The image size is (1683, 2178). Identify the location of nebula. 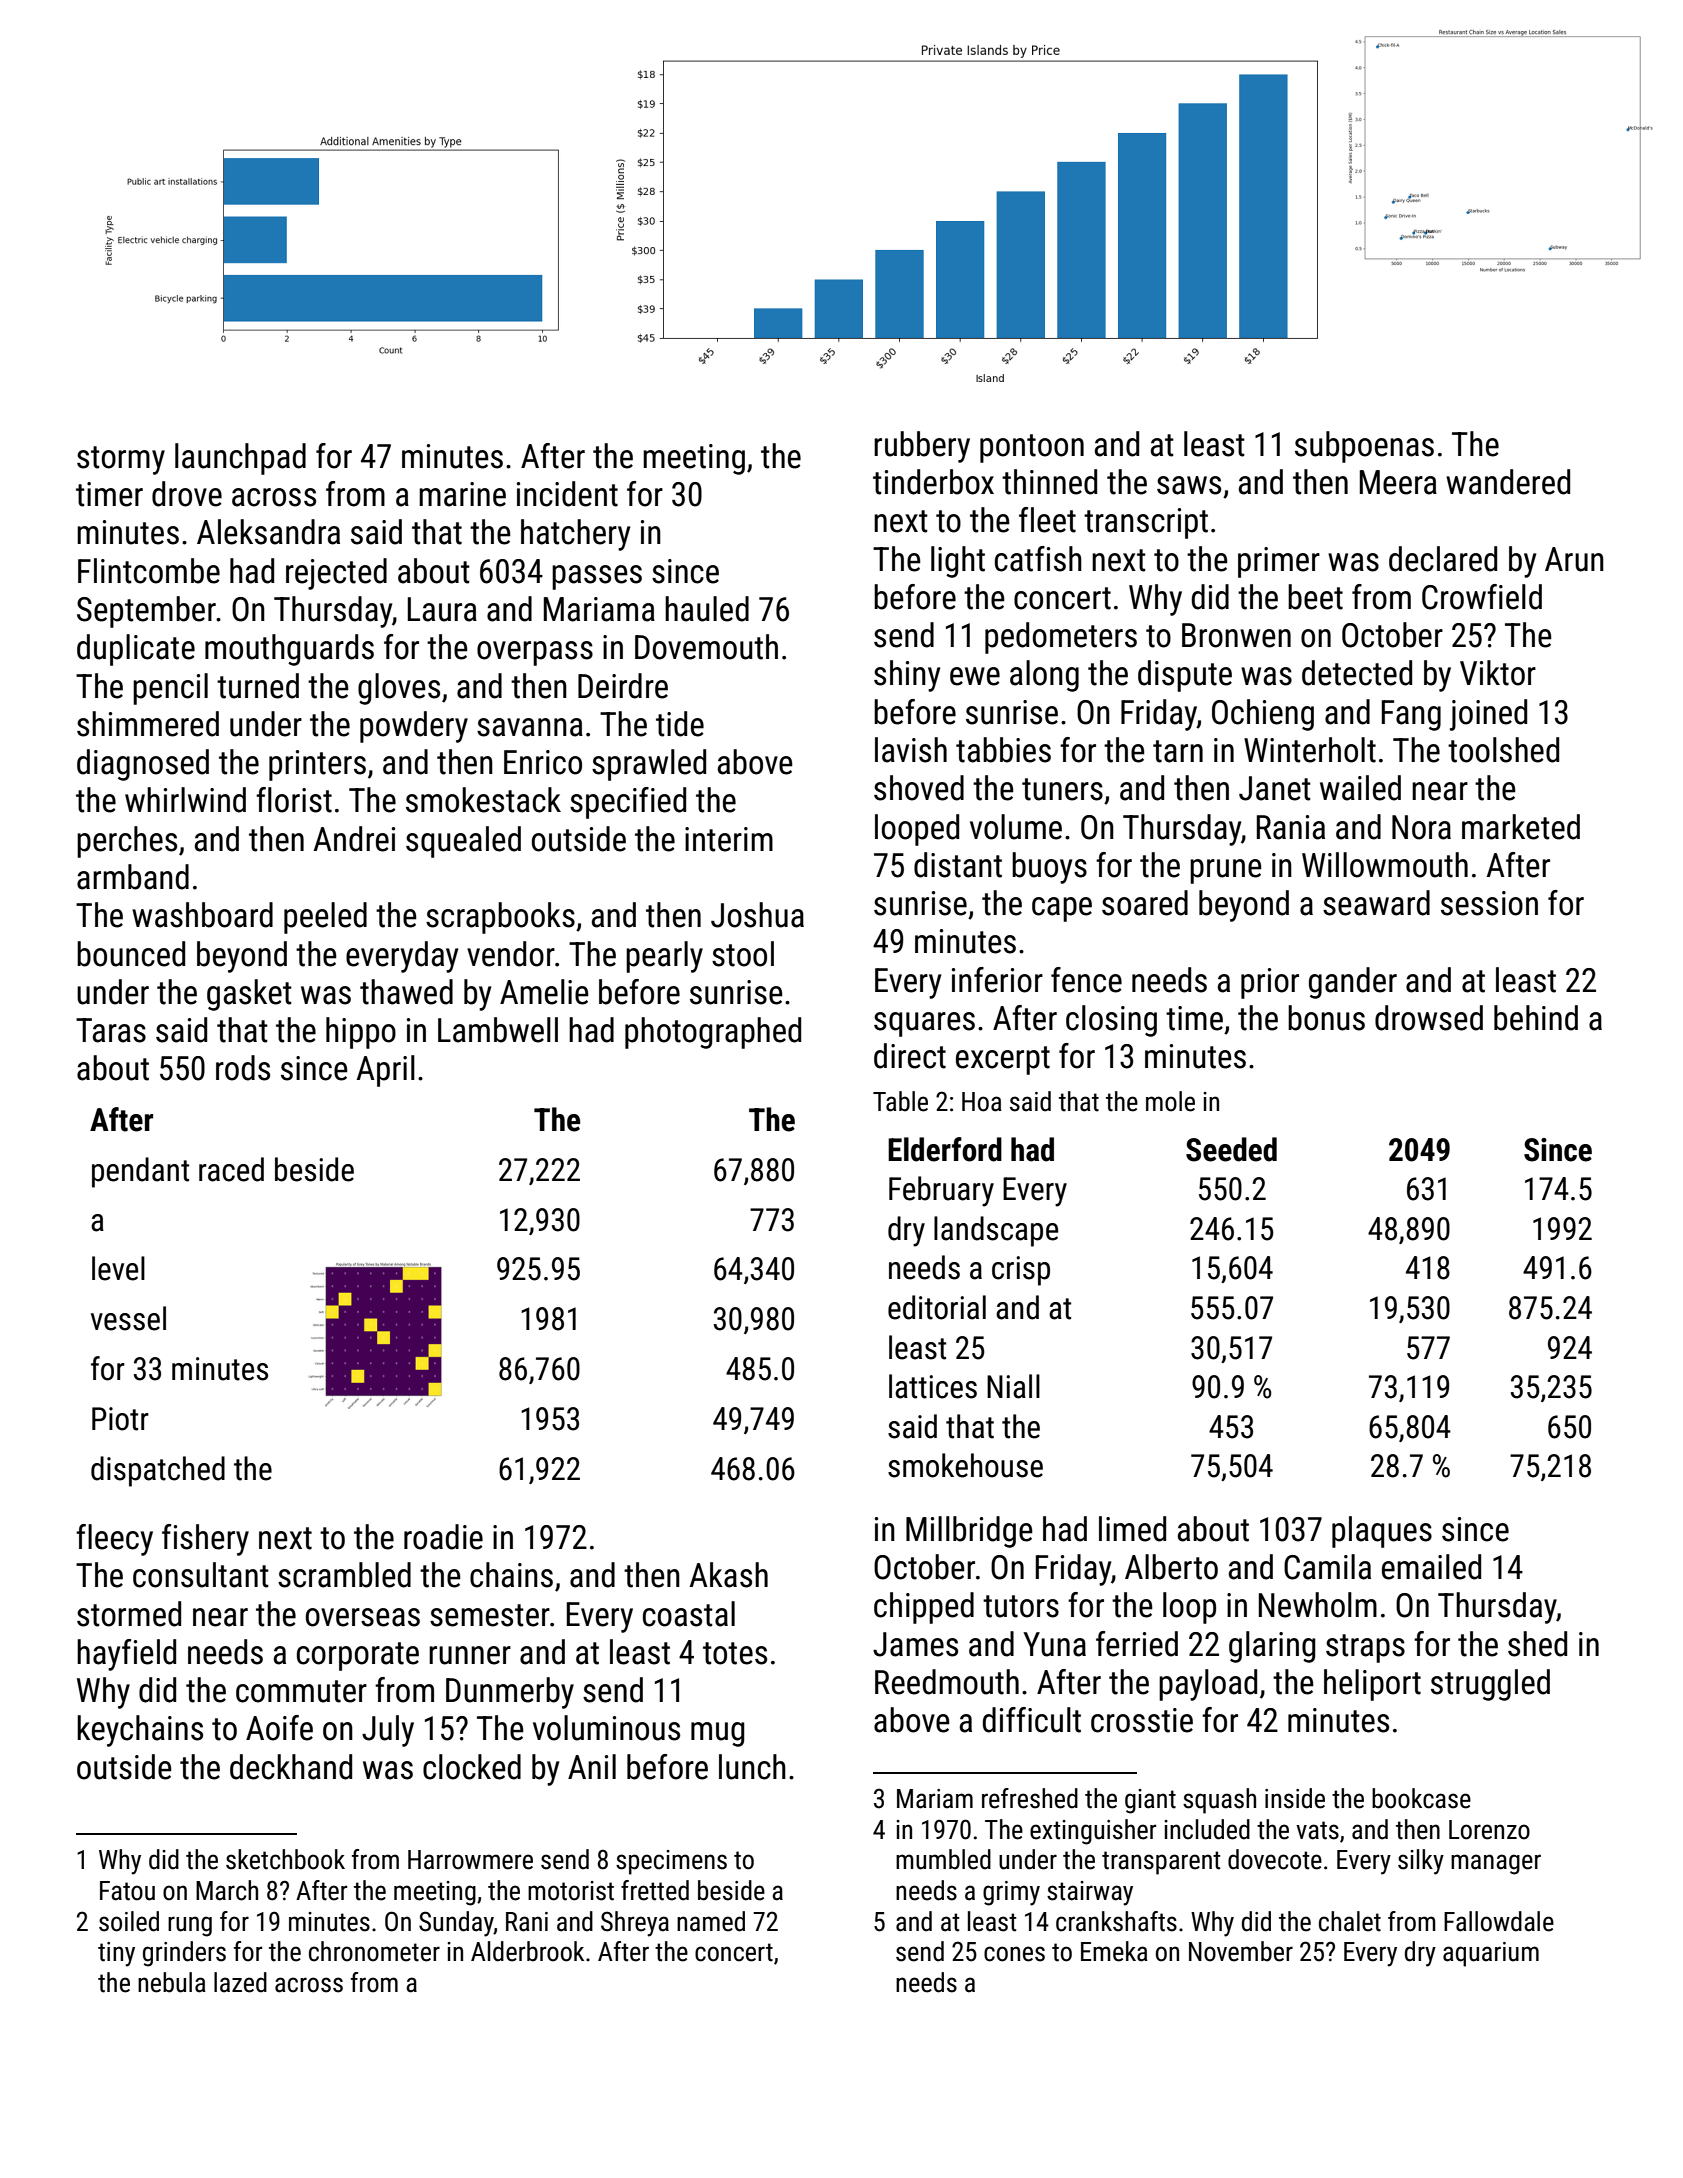
(172, 1982).
